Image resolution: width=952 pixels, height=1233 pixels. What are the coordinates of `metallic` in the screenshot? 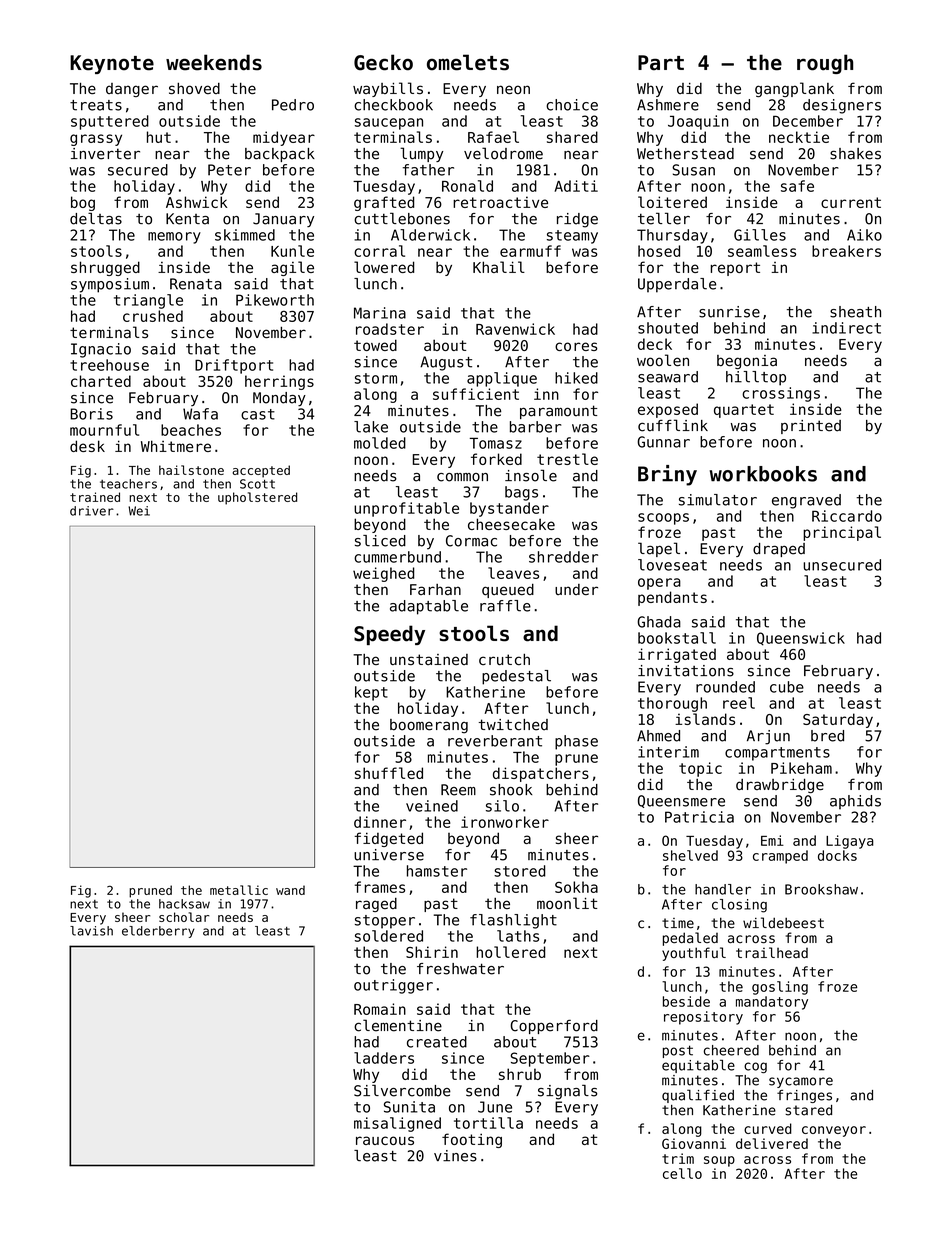 It's located at (239, 890).
